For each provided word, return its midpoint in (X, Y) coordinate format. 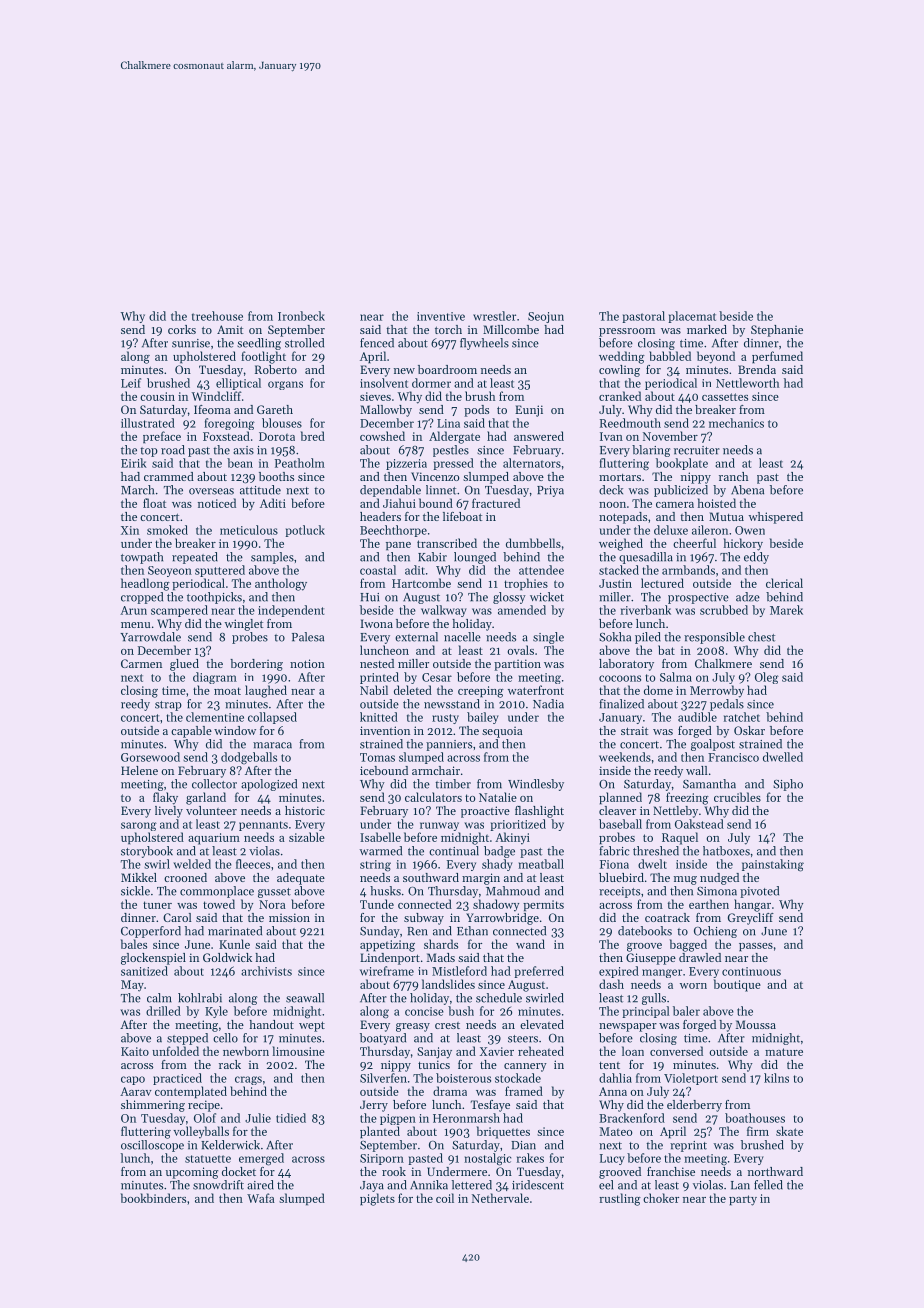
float (154, 503)
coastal (378, 570)
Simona (717, 891)
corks (182, 329)
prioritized (518, 825)
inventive (441, 316)
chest (761, 637)
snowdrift (218, 1185)
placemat (692, 317)
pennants (263, 826)
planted (380, 1132)
